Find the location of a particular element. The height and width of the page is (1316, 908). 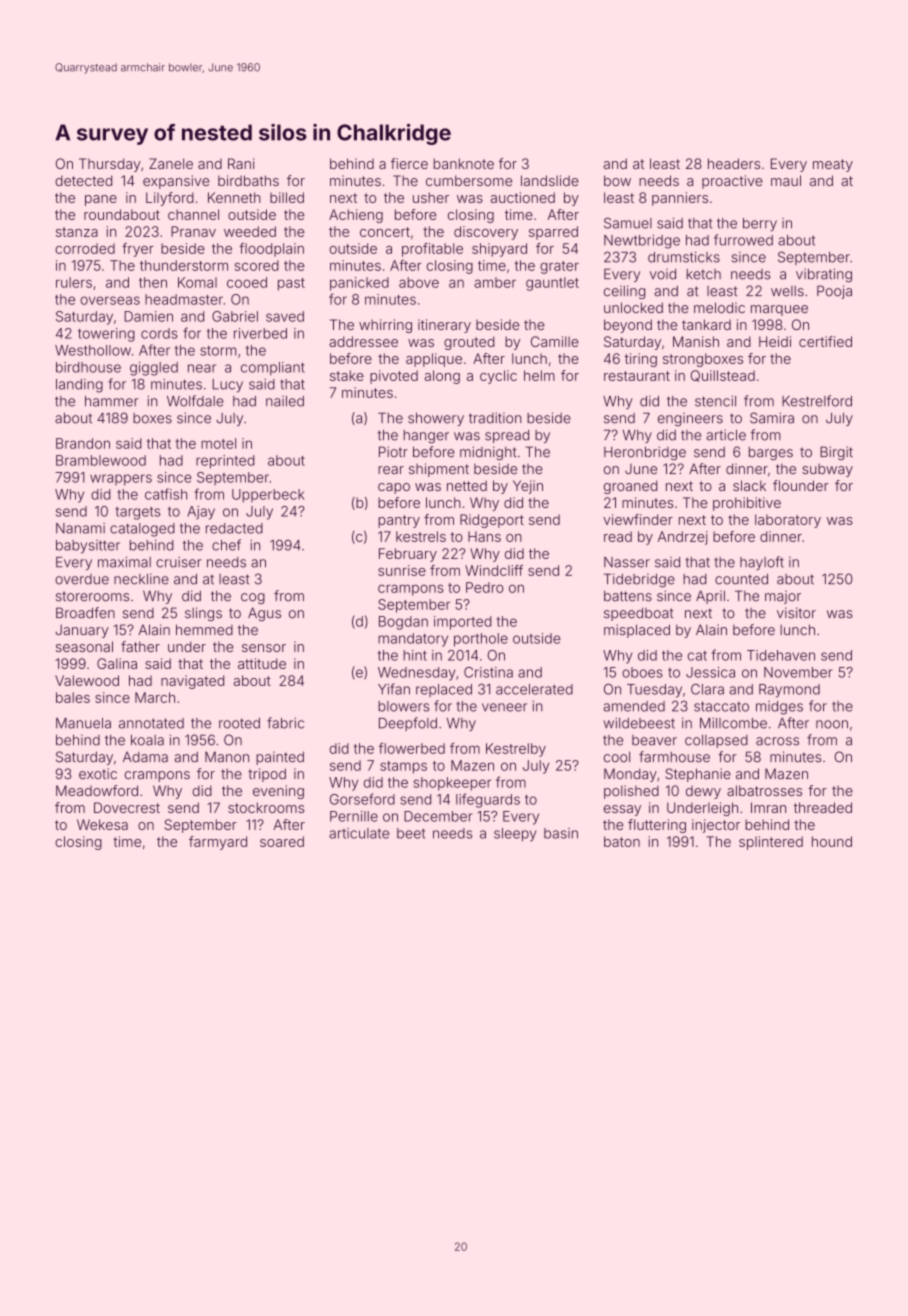

stake is located at coordinates (347, 375).
